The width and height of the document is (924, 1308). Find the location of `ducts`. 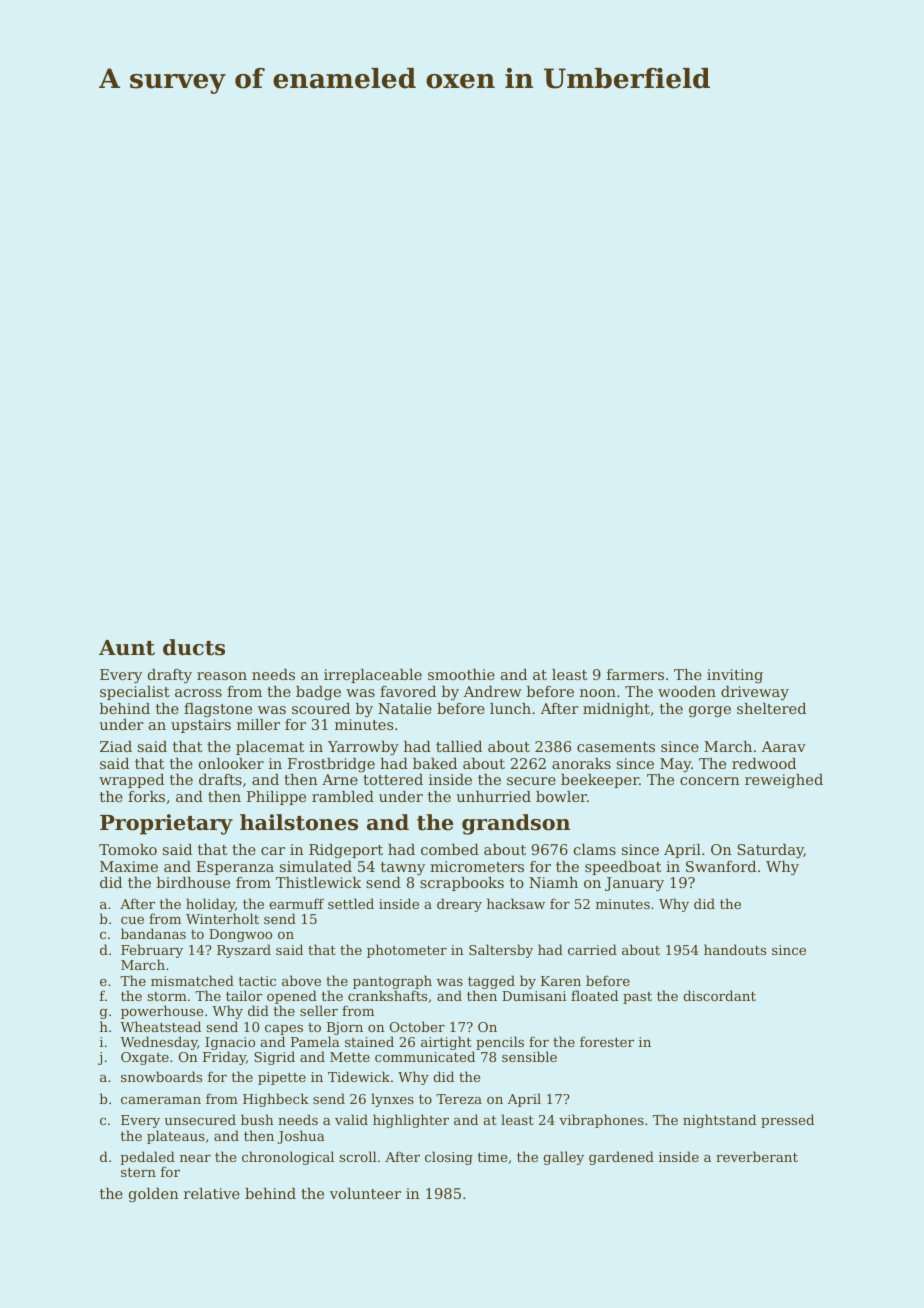

ducts is located at coordinates (194, 647).
